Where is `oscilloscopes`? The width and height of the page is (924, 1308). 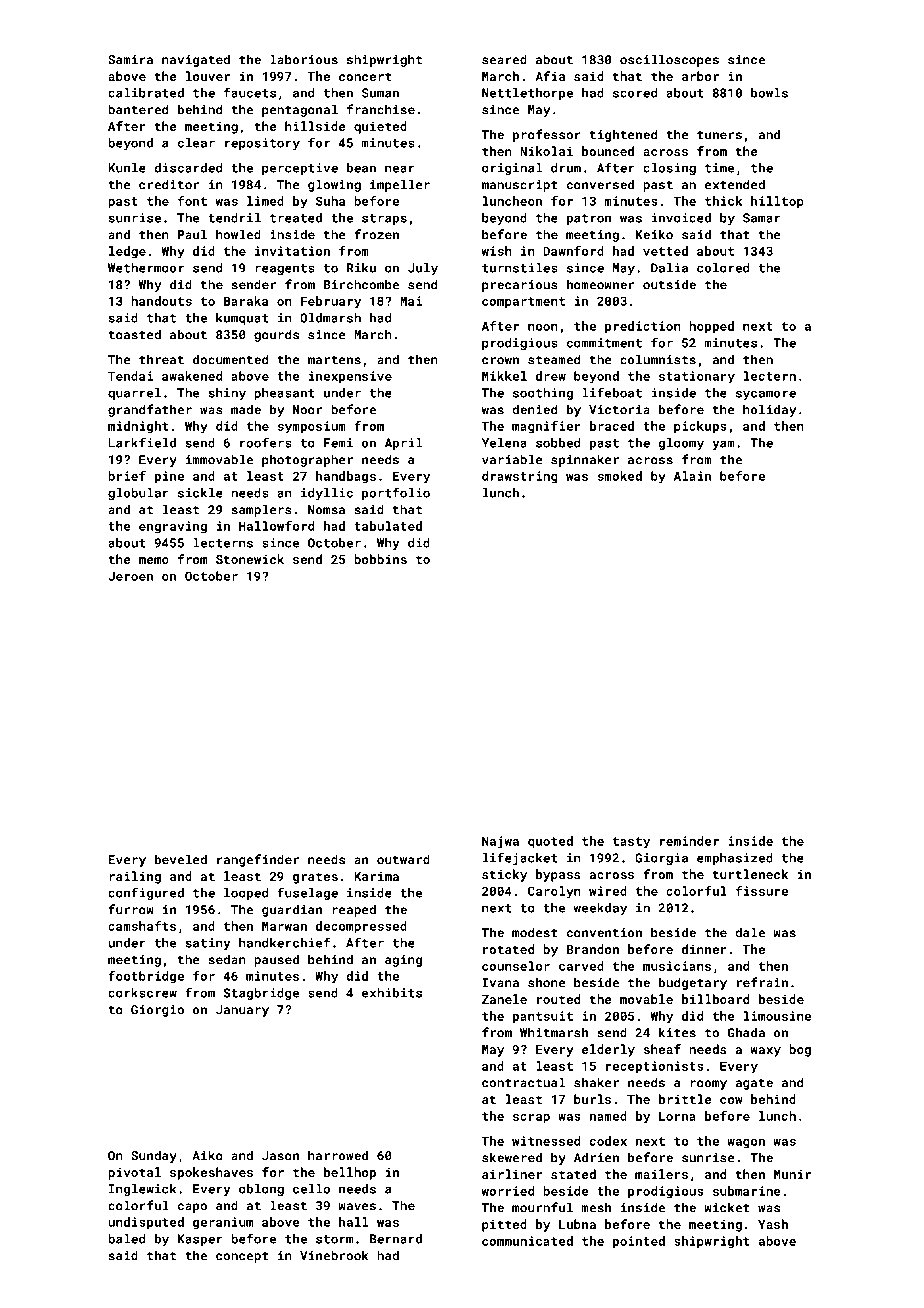
oscilloscopes is located at coordinates (669, 60).
